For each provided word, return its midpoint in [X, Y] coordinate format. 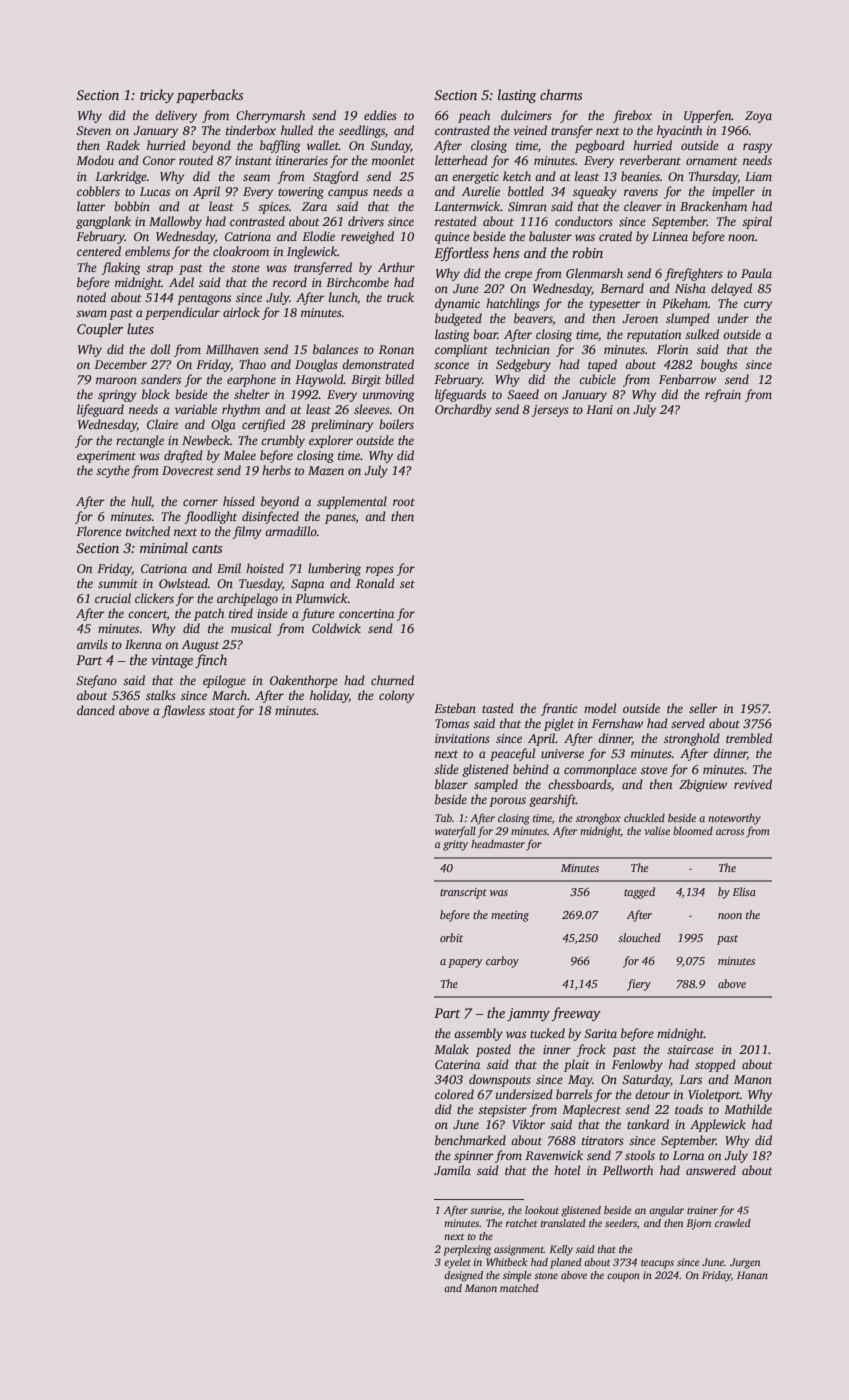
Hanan [752, 1275]
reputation [654, 336]
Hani [599, 409]
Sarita [600, 1033]
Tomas [452, 723]
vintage [172, 661]
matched [519, 1288]
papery [465, 963]
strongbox [598, 819]
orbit [451, 937]
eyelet [457, 1263]
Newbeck [206, 440]
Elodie [318, 236]
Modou [95, 160]
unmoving [388, 396]
